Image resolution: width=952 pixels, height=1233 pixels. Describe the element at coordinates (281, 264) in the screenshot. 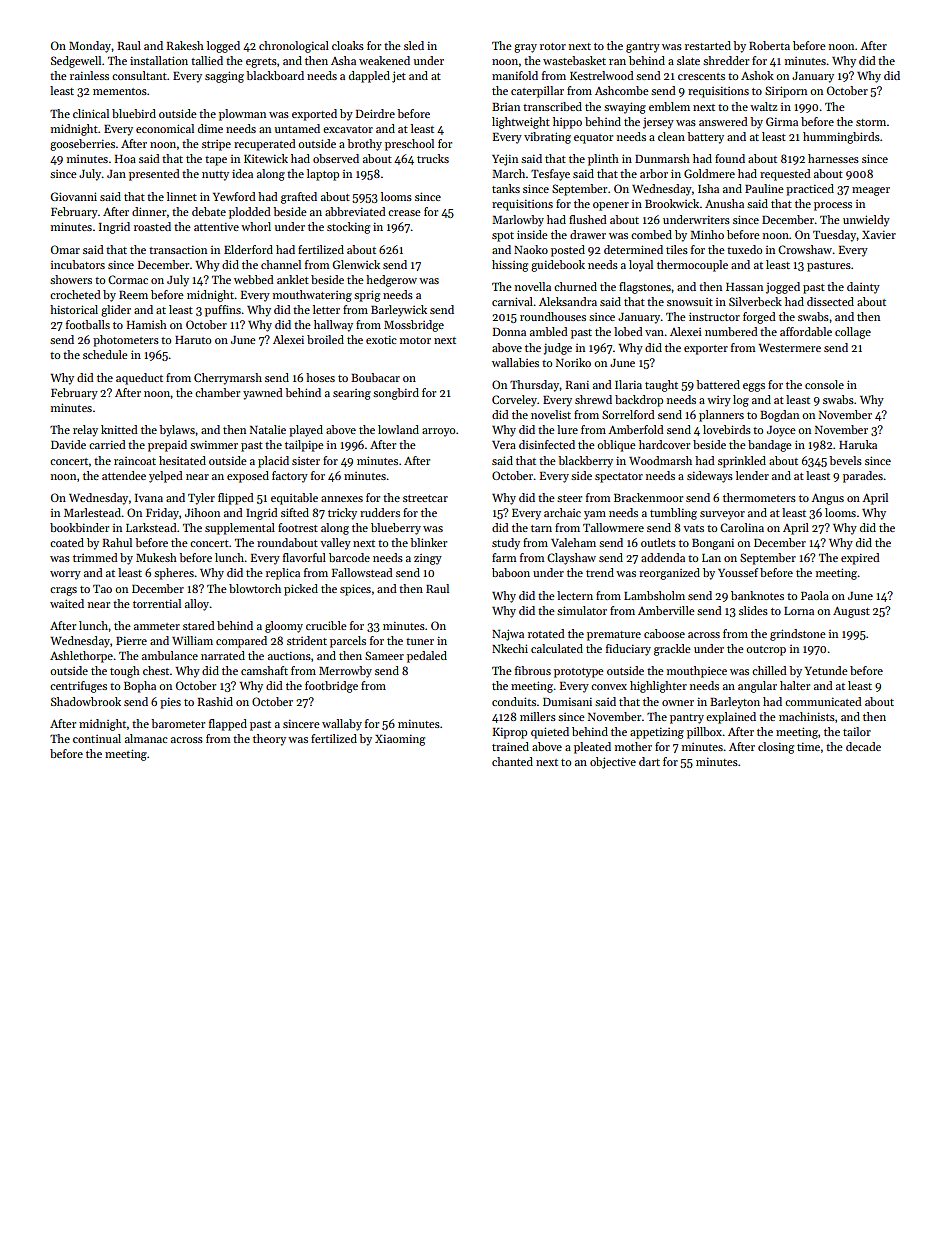

I see `channel` at that location.
